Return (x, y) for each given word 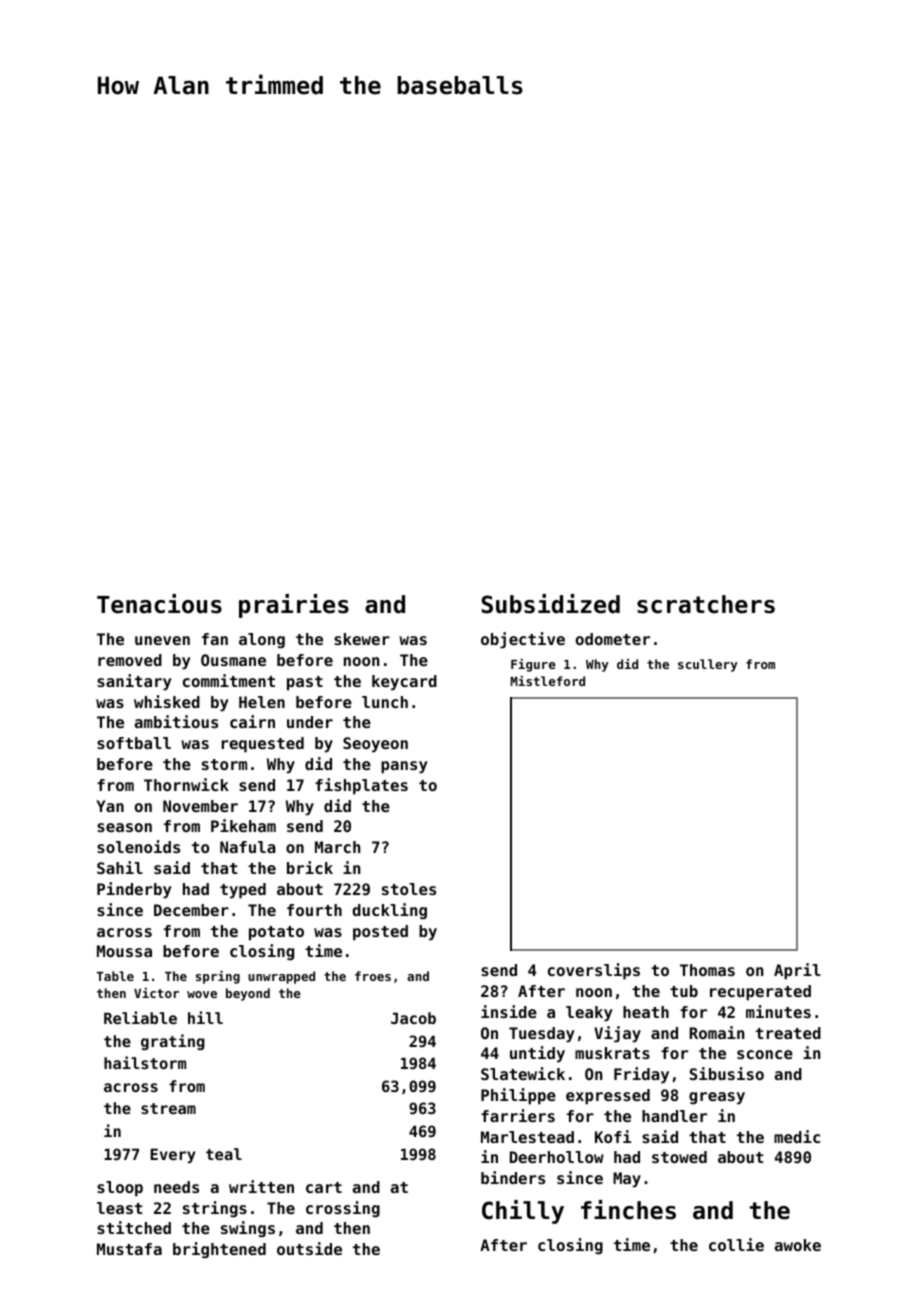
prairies (294, 606)
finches (628, 1210)
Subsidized (551, 604)
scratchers (706, 604)
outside (309, 1248)
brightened (219, 1250)
